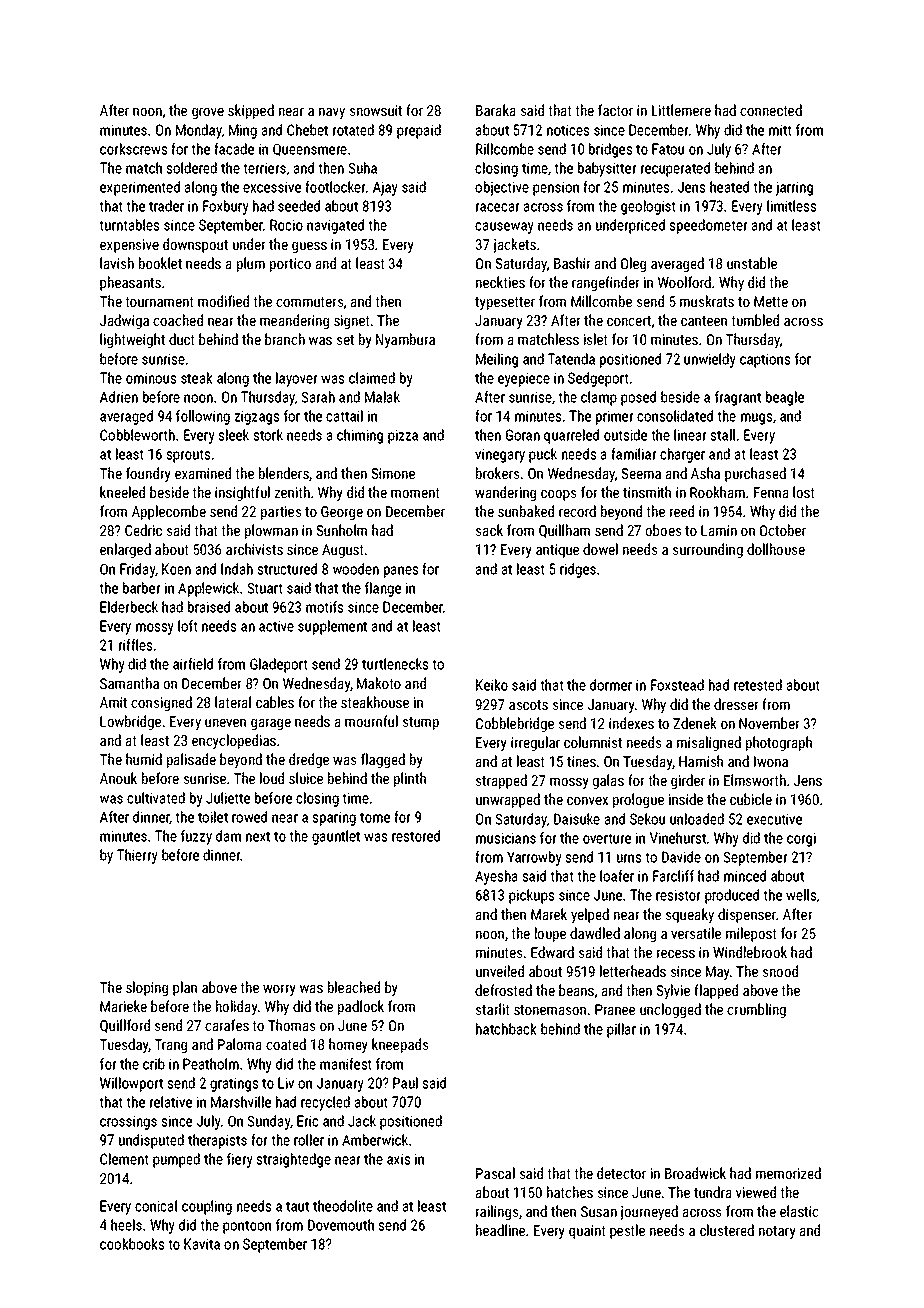 The image size is (924, 1308). I want to click on Broadwick, so click(695, 1173).
